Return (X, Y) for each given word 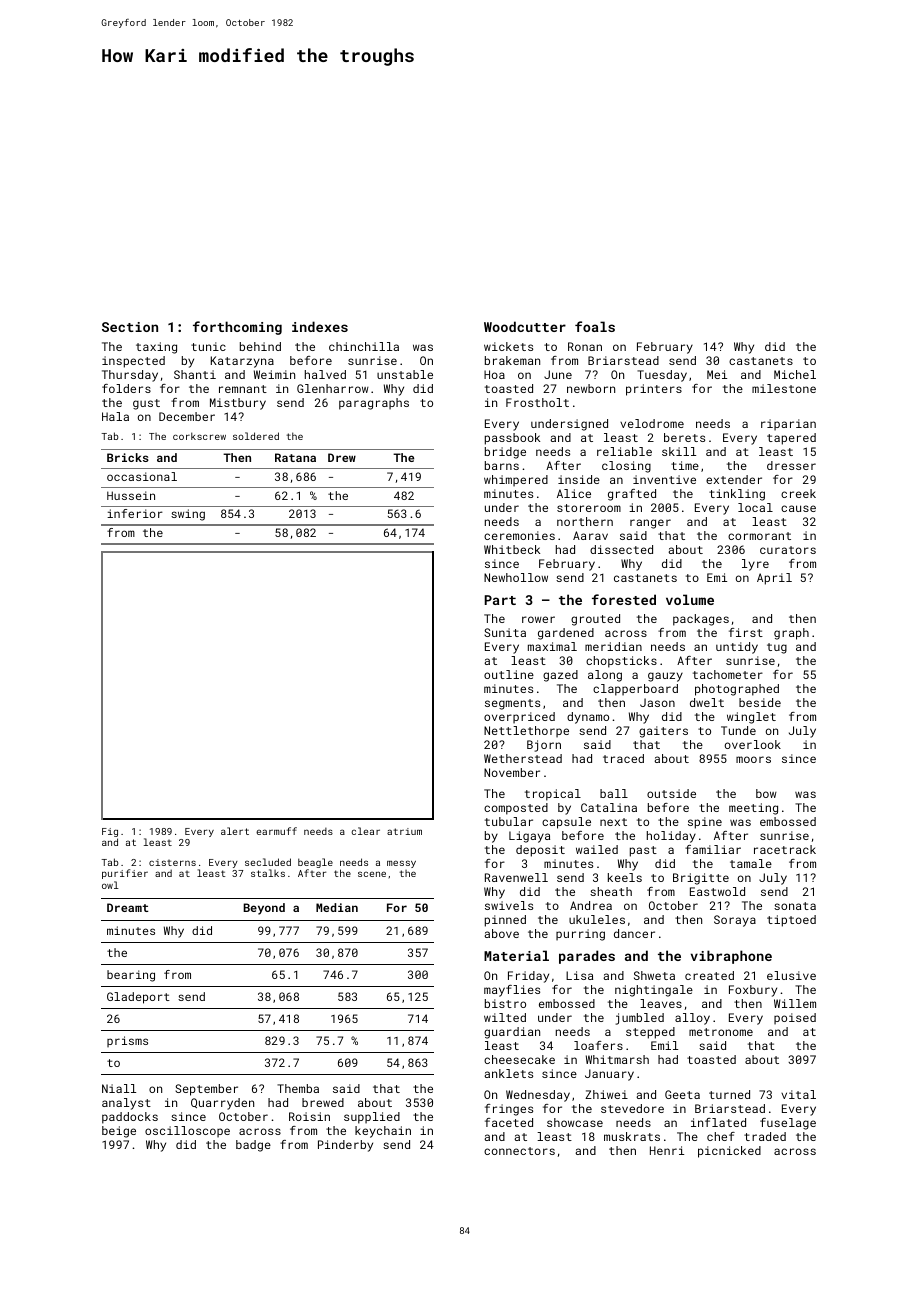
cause (798, 508)
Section (130, 327)
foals (595, 326)
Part (500, 600)
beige (119, 1132)
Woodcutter (525, 326)
